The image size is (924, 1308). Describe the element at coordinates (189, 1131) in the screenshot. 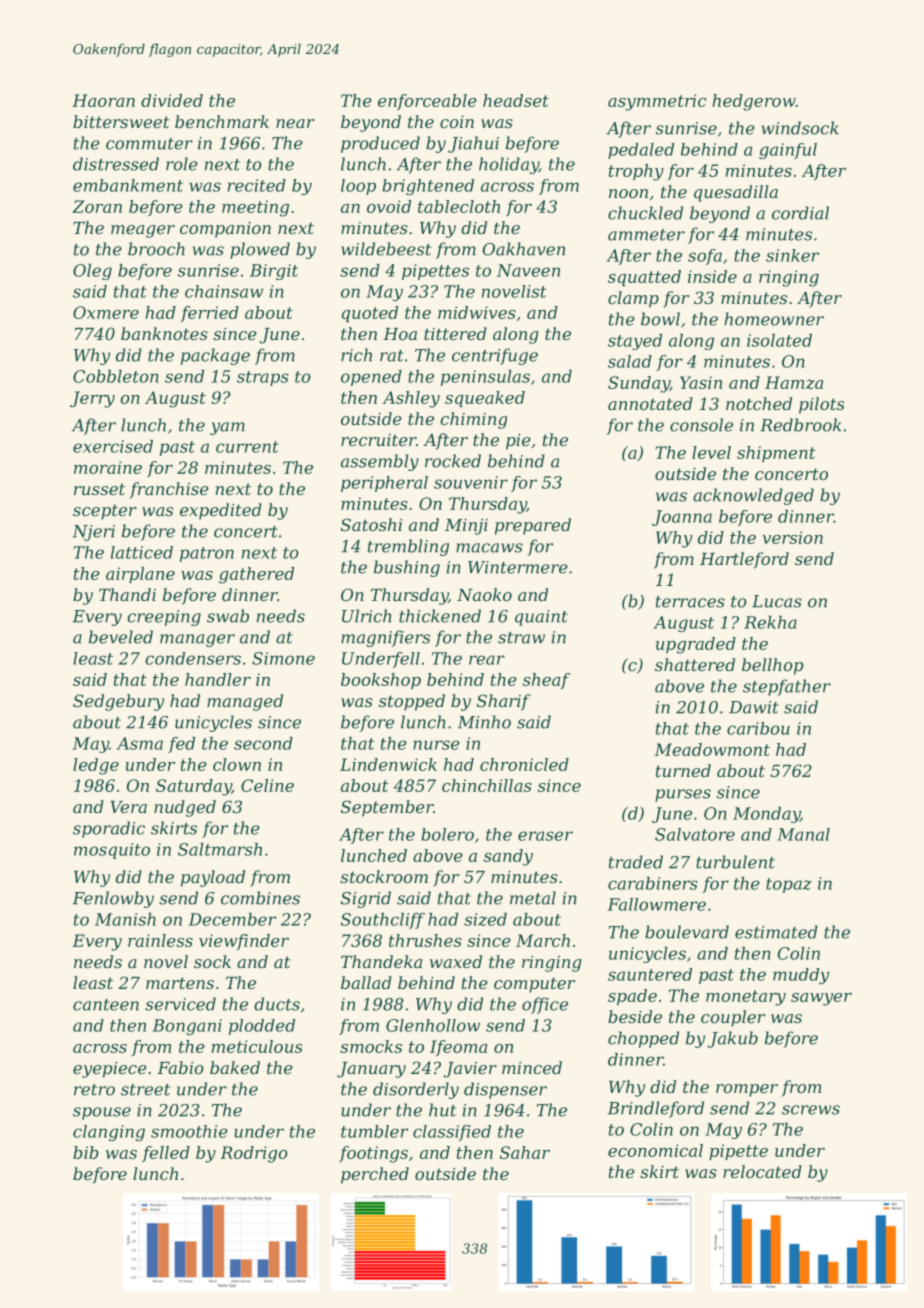

I see `smoothie` at that location.
